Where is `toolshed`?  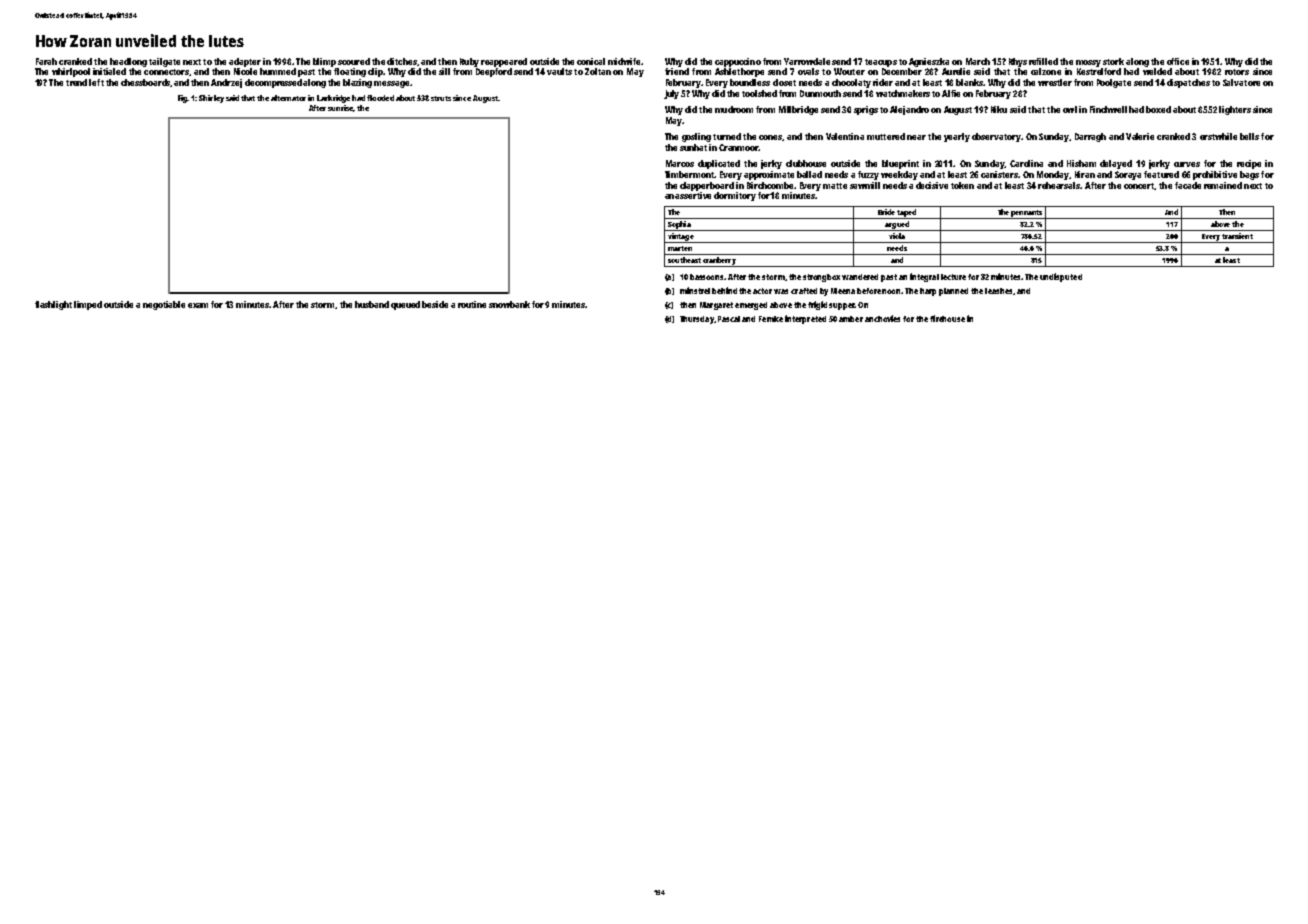 toolshed is located at coordinates (759, 93).
